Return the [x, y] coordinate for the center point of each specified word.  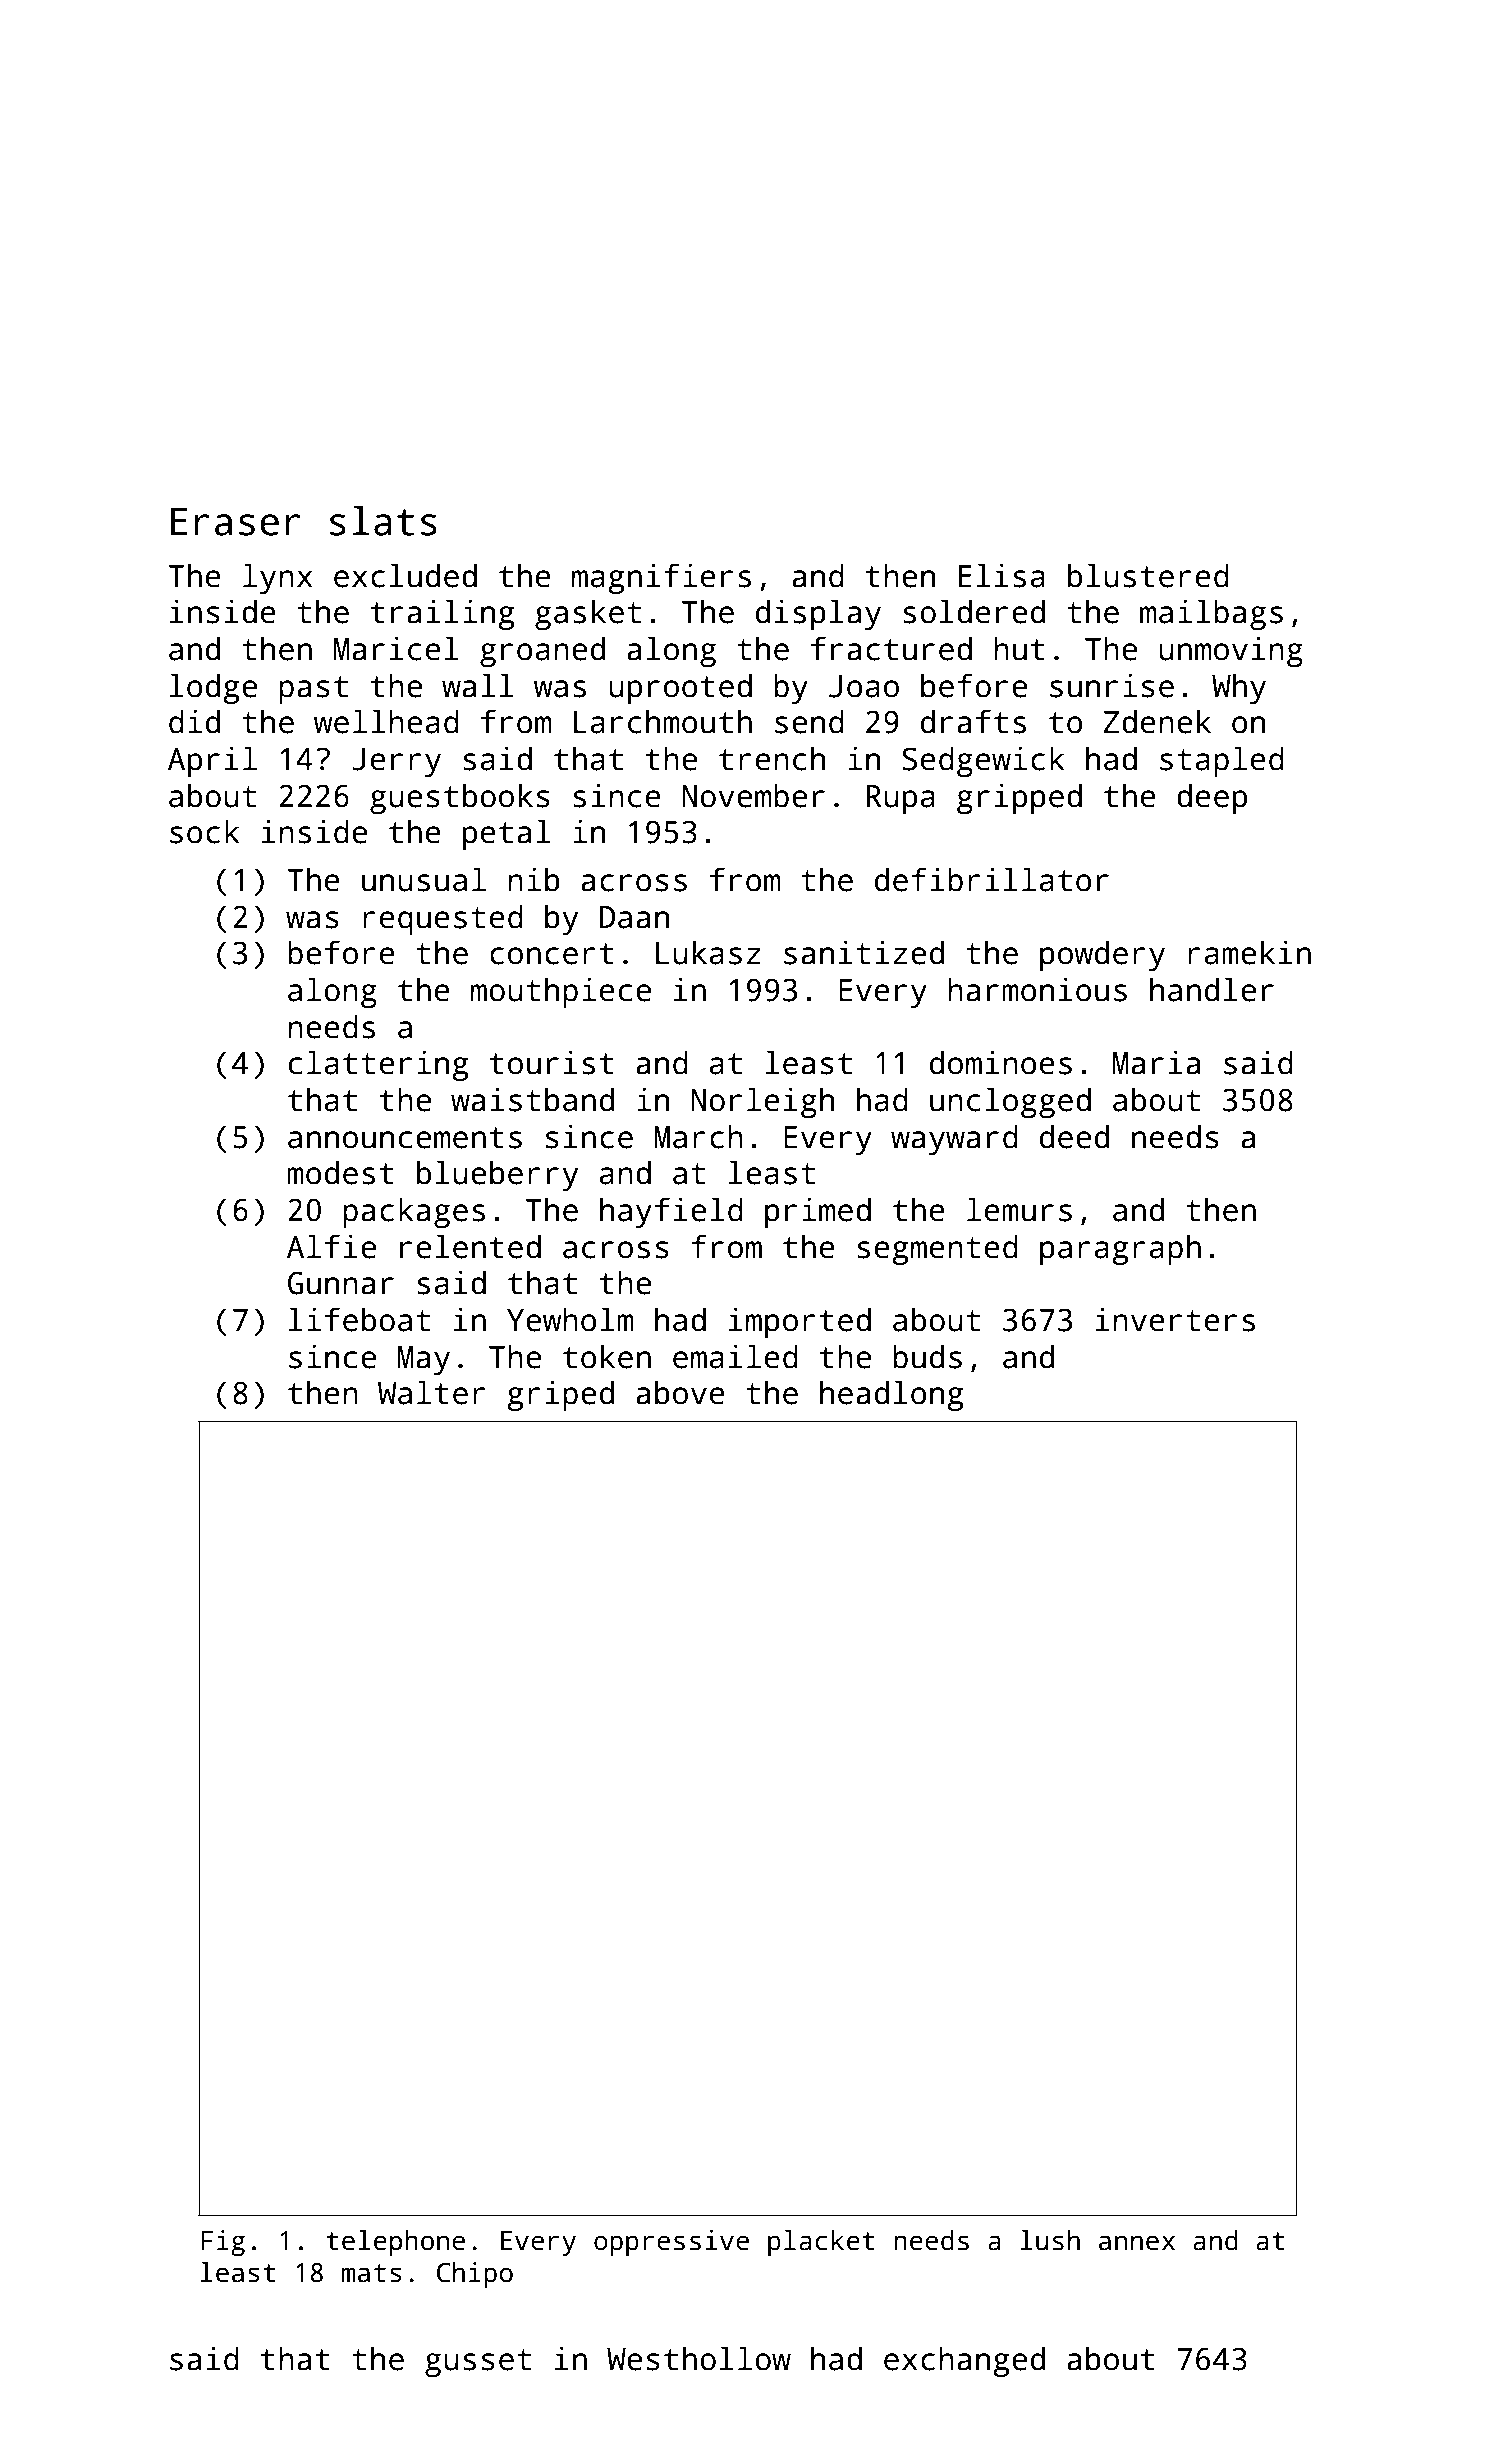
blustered [1148, 575]
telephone [395, 2243]
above [680, 1392]
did [194, 721]
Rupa [900, 799]
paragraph [1120, 1249]
